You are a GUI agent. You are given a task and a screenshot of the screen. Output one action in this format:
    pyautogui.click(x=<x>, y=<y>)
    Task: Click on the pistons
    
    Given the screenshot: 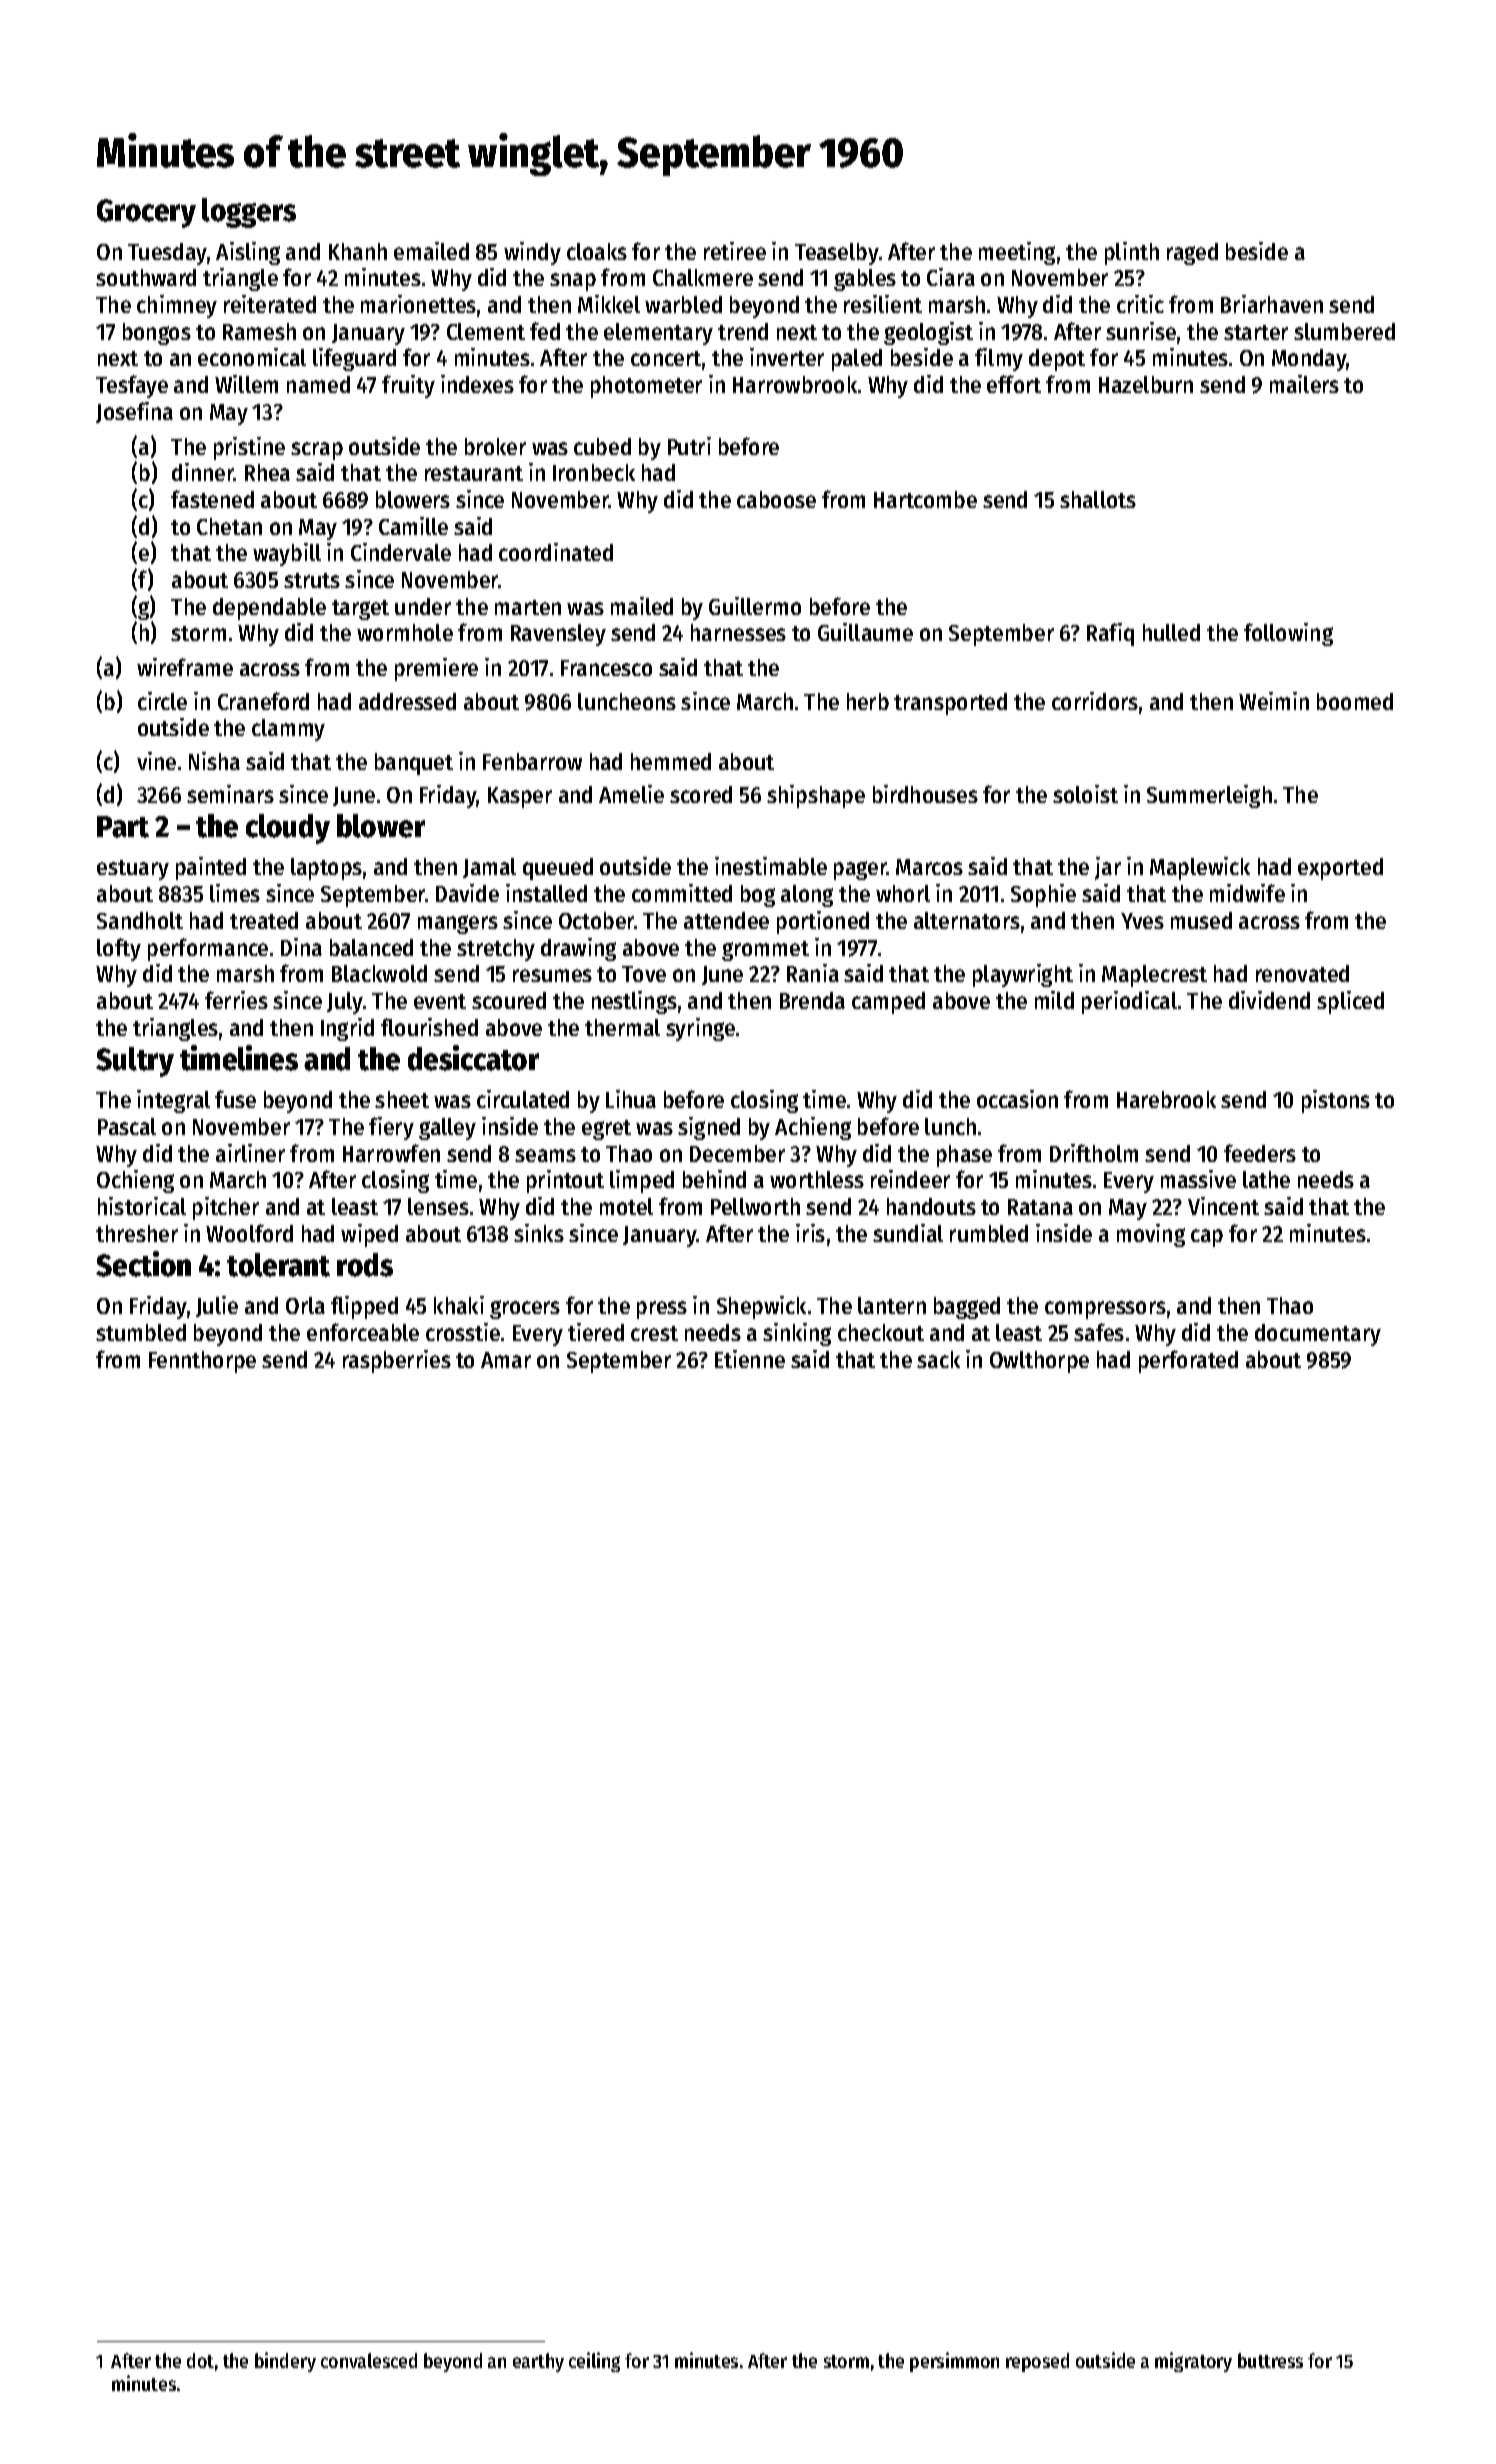 What is the action you would take?
    pyautogui.click(x=1336, y=1101)
